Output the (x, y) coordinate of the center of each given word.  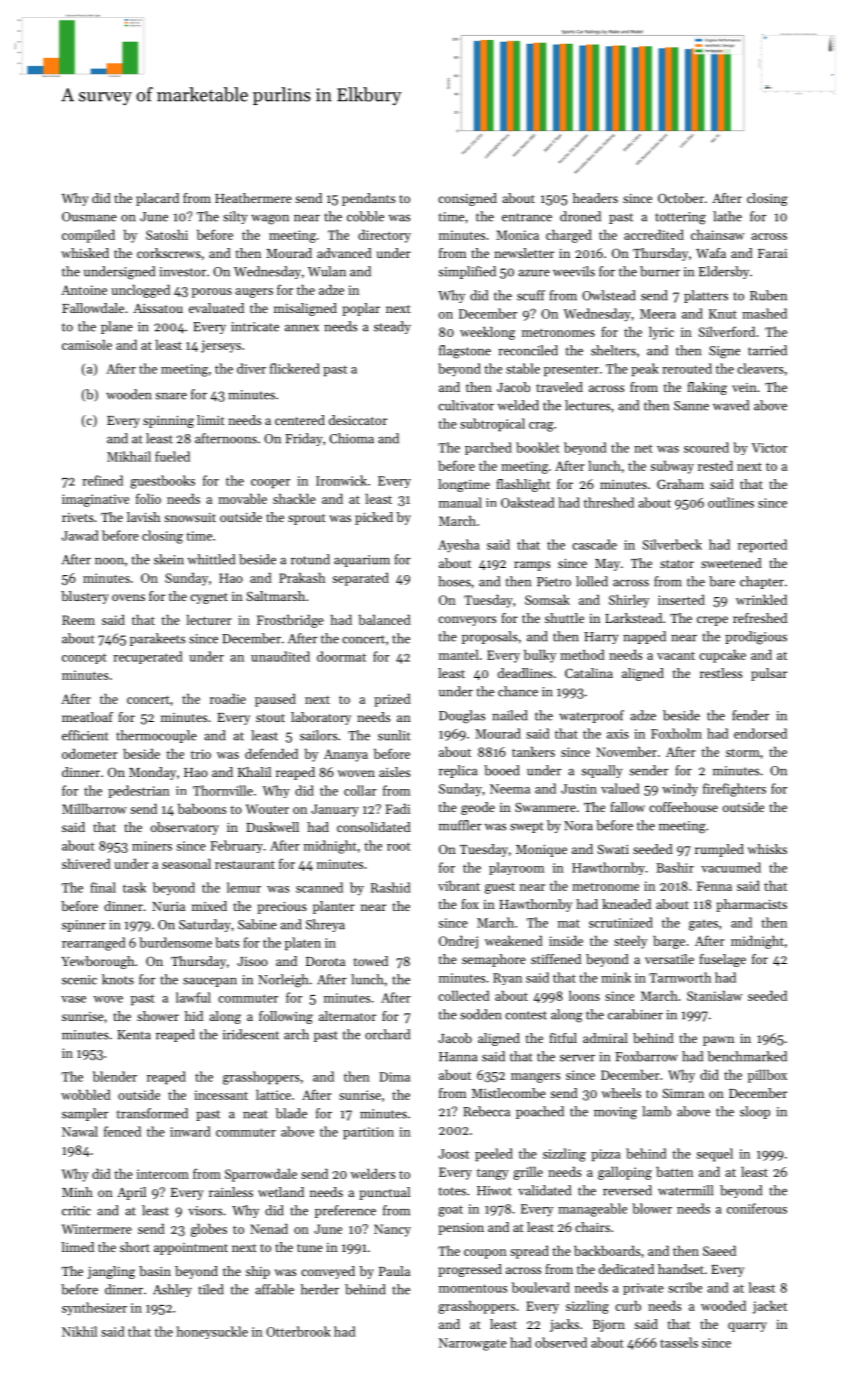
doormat (341, 656)
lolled (592, 581)
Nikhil (79, 1331)
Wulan (327, 271)
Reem (78, 620)
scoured (706, 447)
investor (182, 272)
